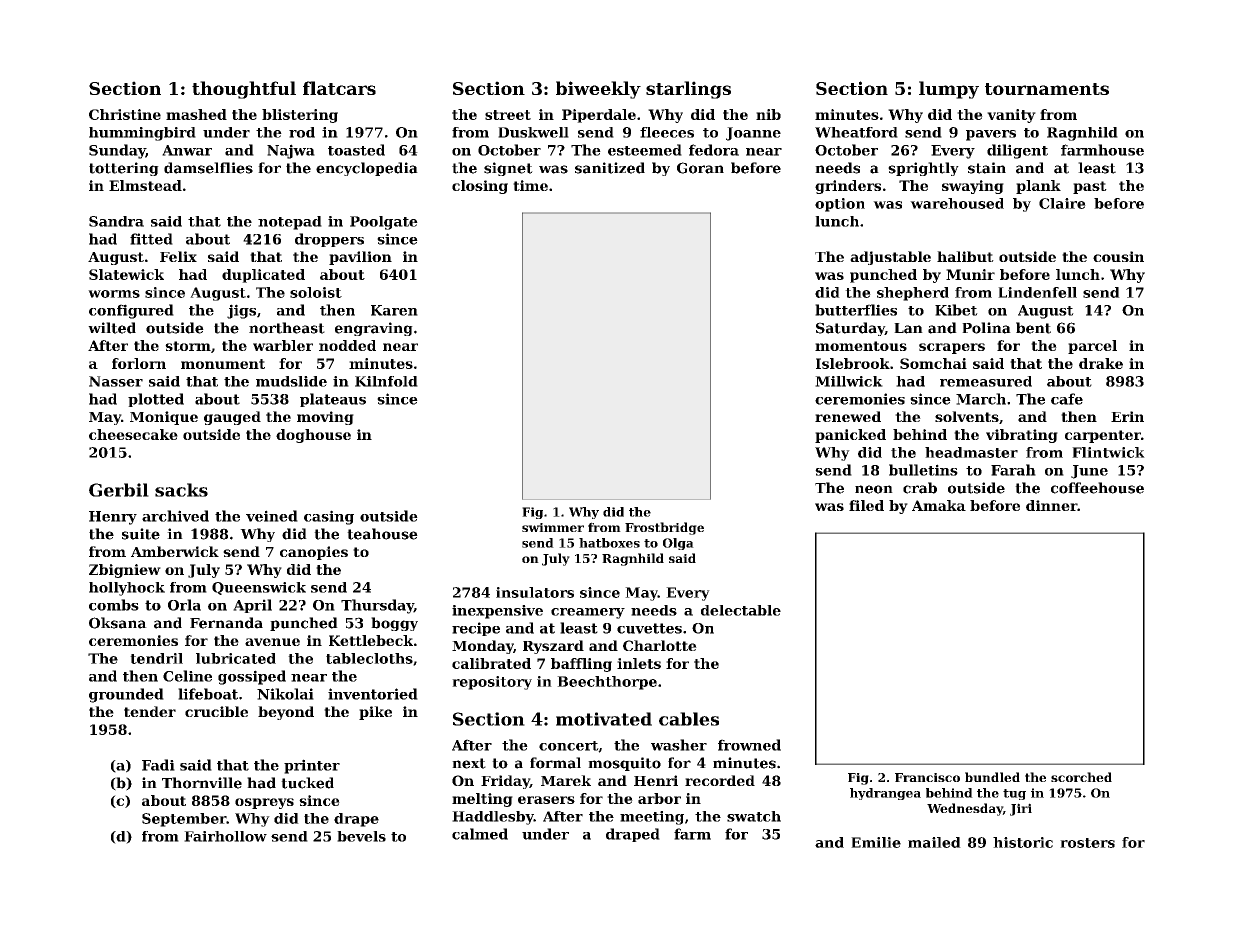  What do you see at coordinates (508, 169) in the image?
I see `signet` at bounding box center [508, 169].
